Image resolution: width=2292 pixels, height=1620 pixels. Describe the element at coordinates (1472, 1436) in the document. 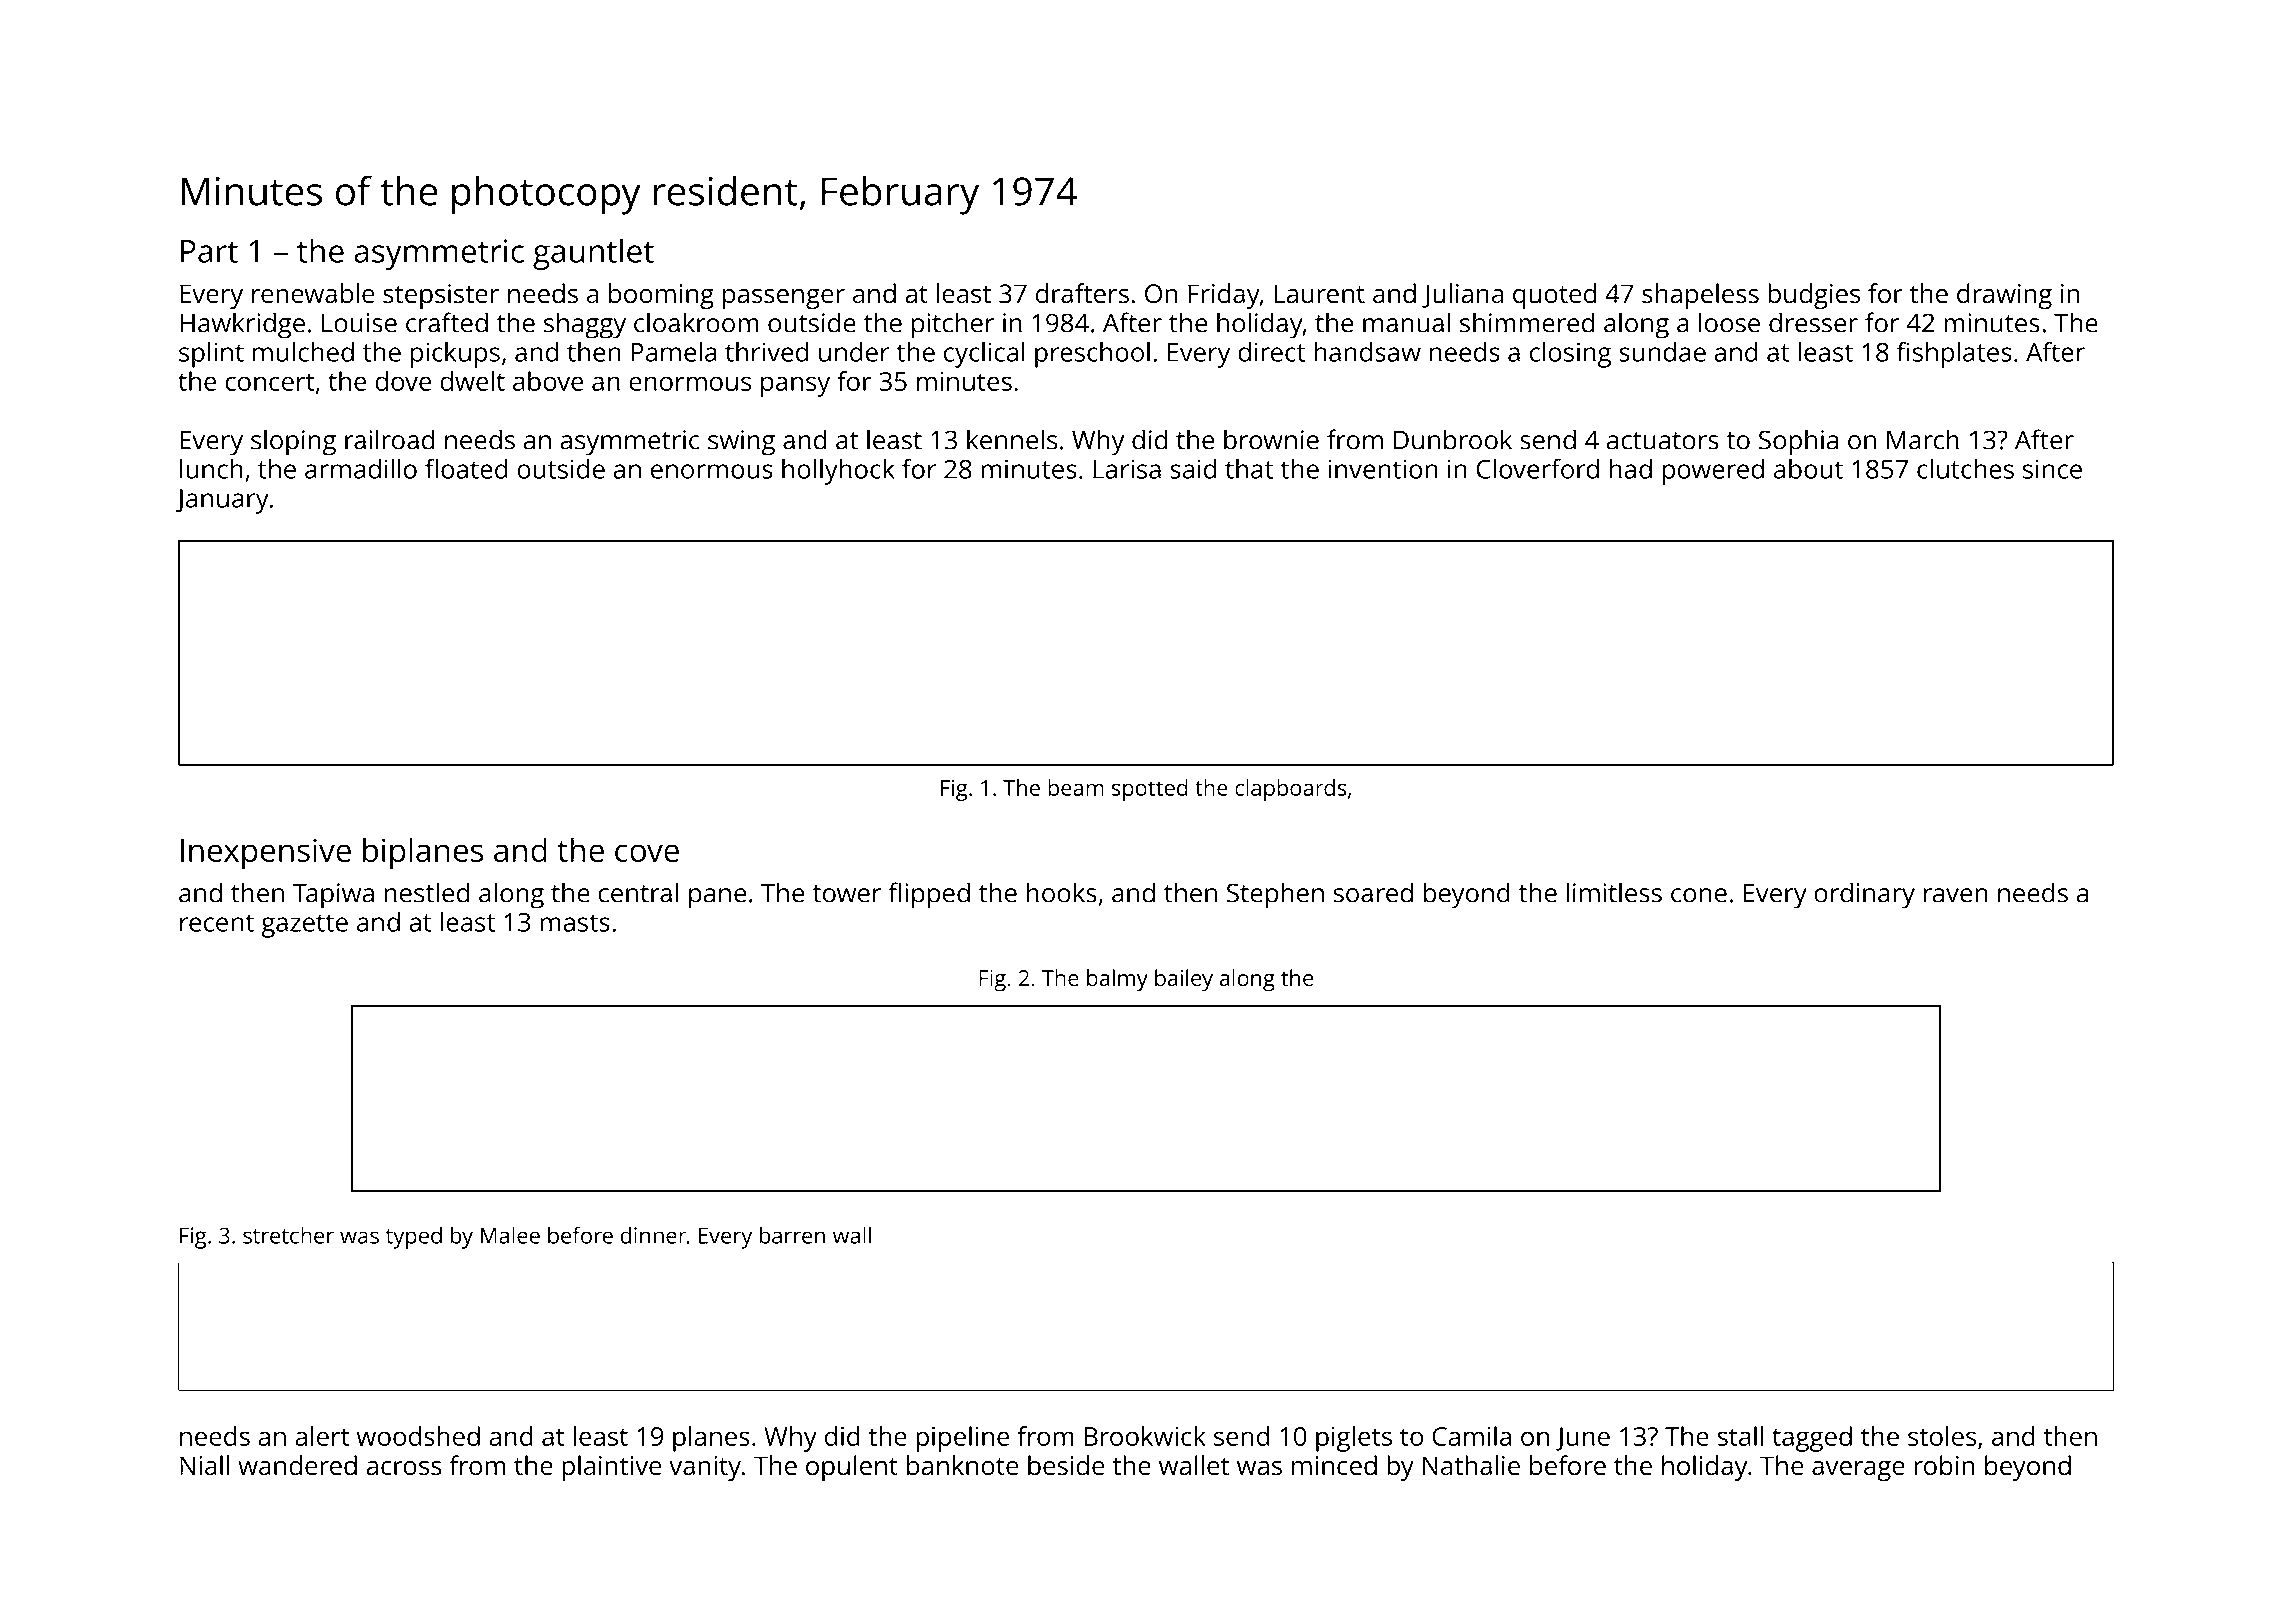

I see `Camila` at that location.
